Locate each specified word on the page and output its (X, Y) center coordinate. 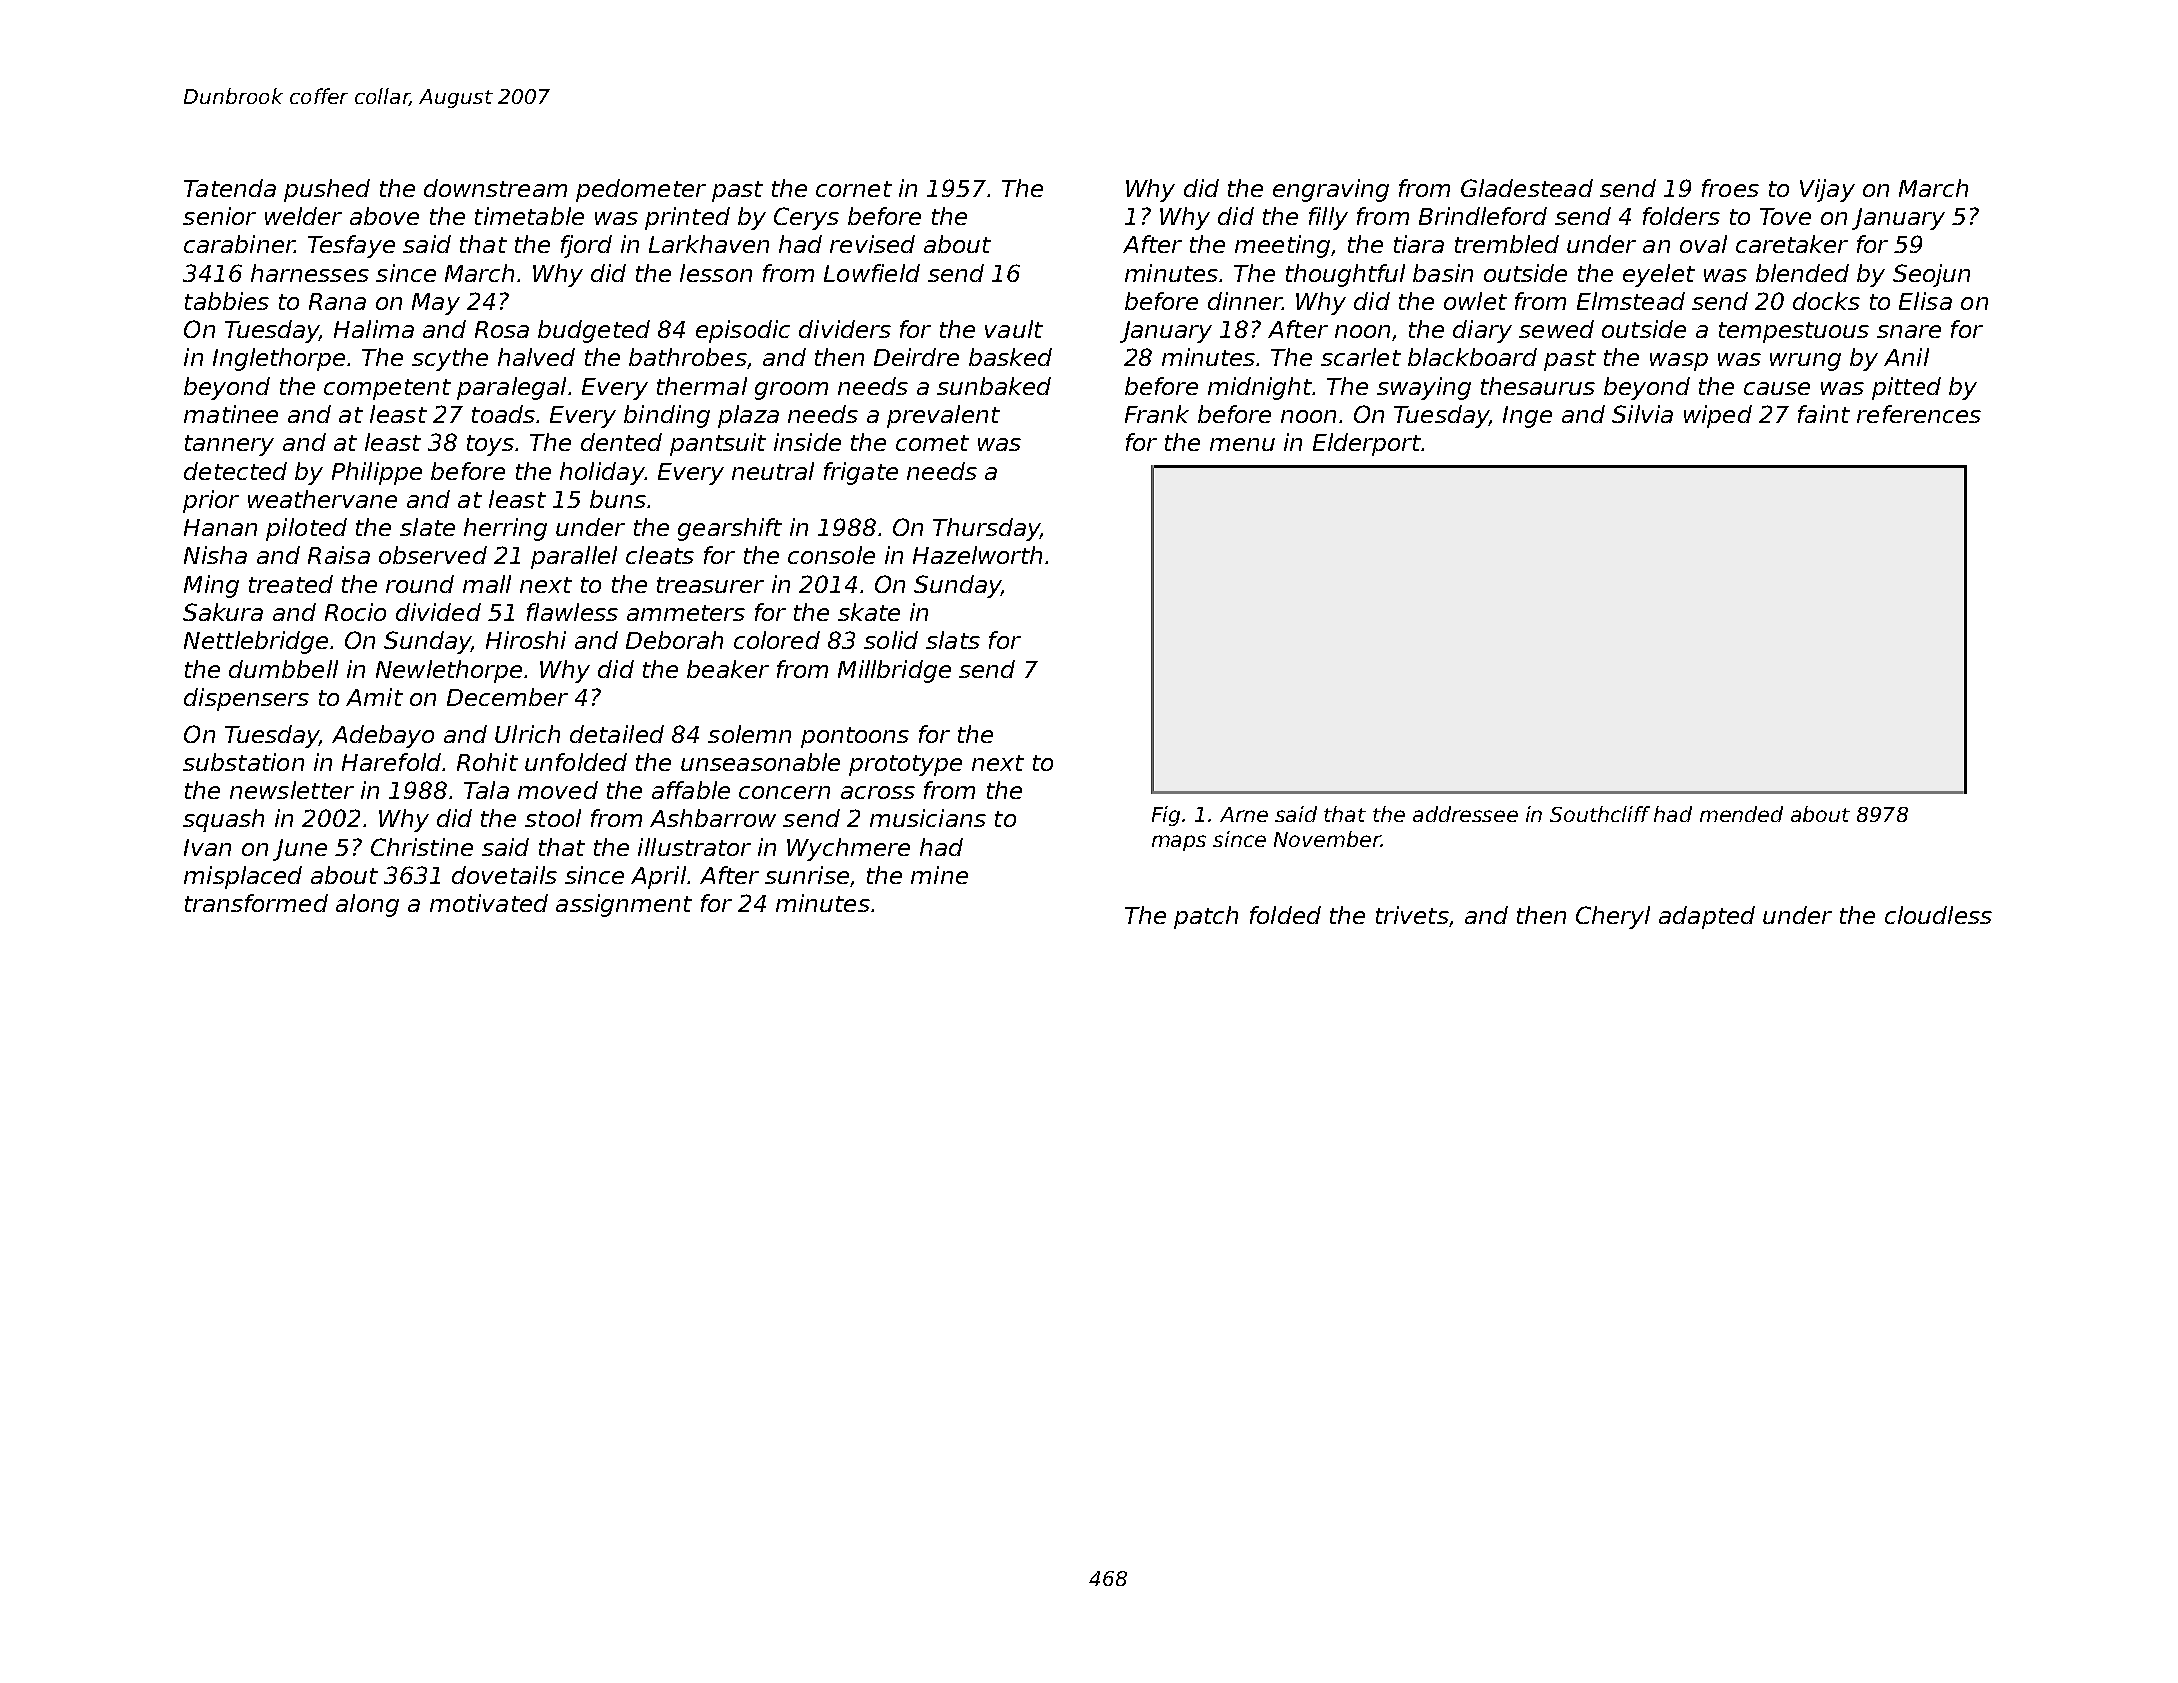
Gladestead (1527, 188)
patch (1206, 917)
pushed (327, 190)
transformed (256, 903)
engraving (1331, 190)
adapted (1707, 917)
